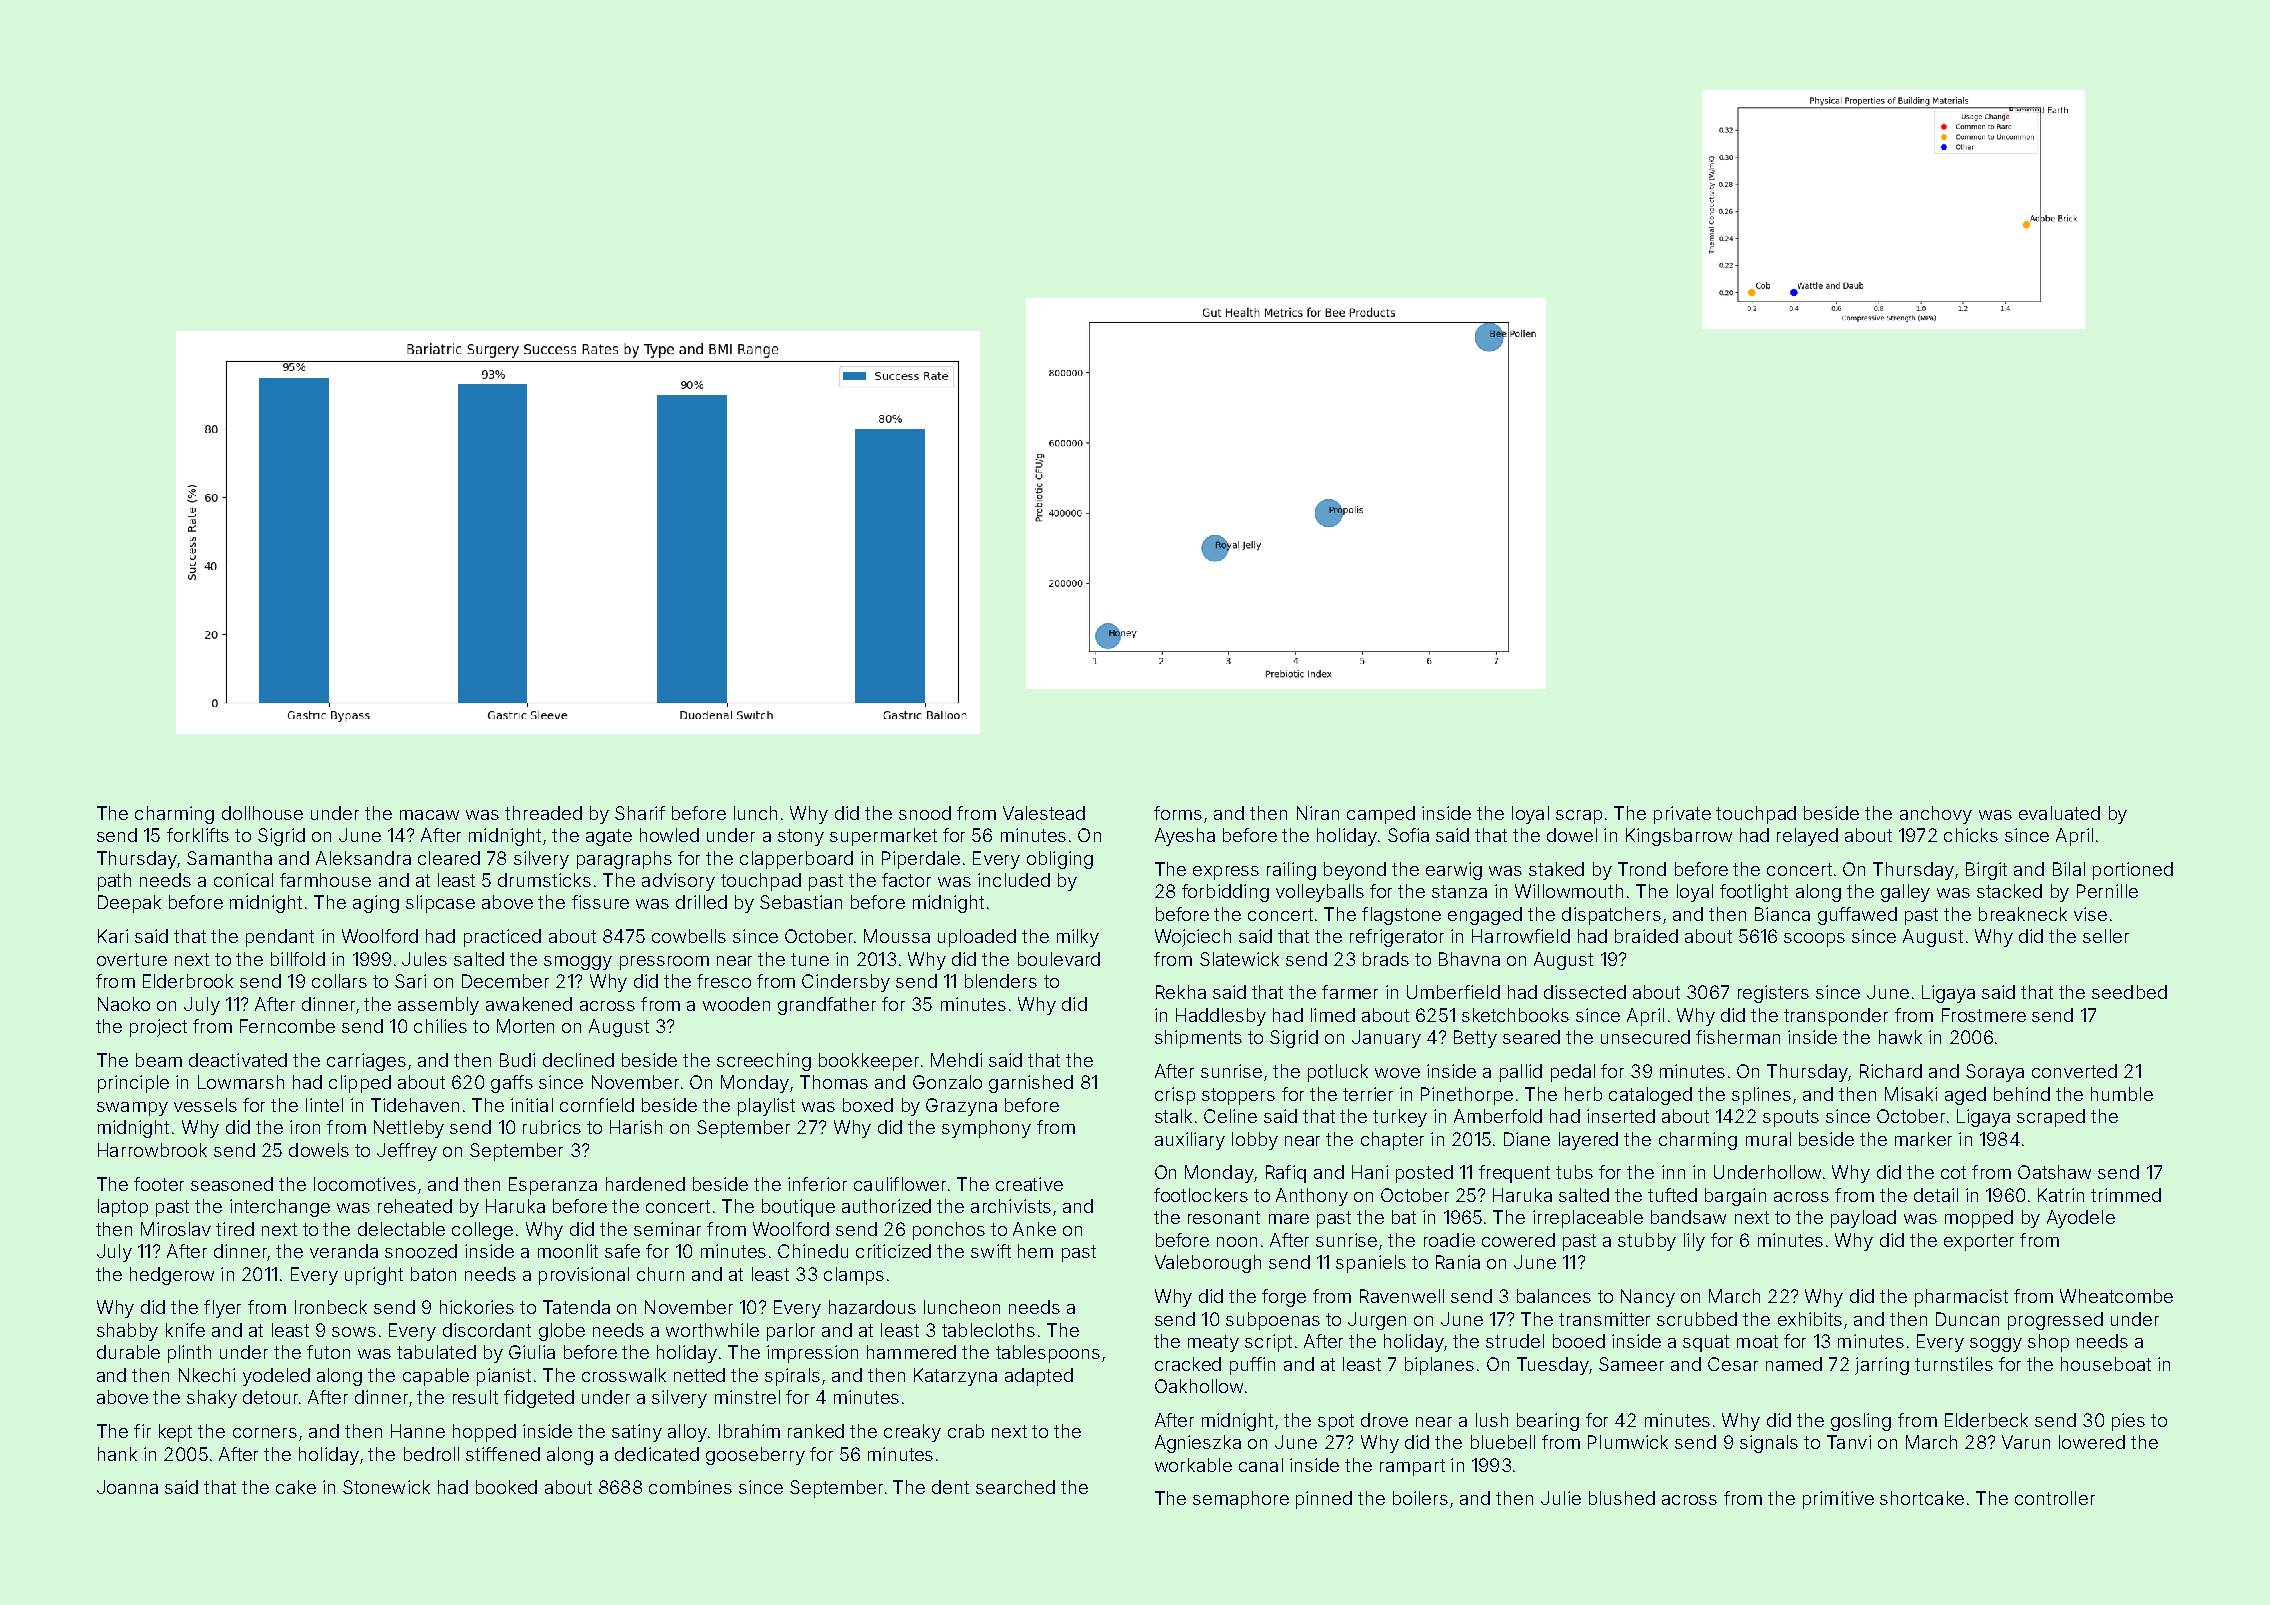  I want to click on clipped, so click(360, 1084).
